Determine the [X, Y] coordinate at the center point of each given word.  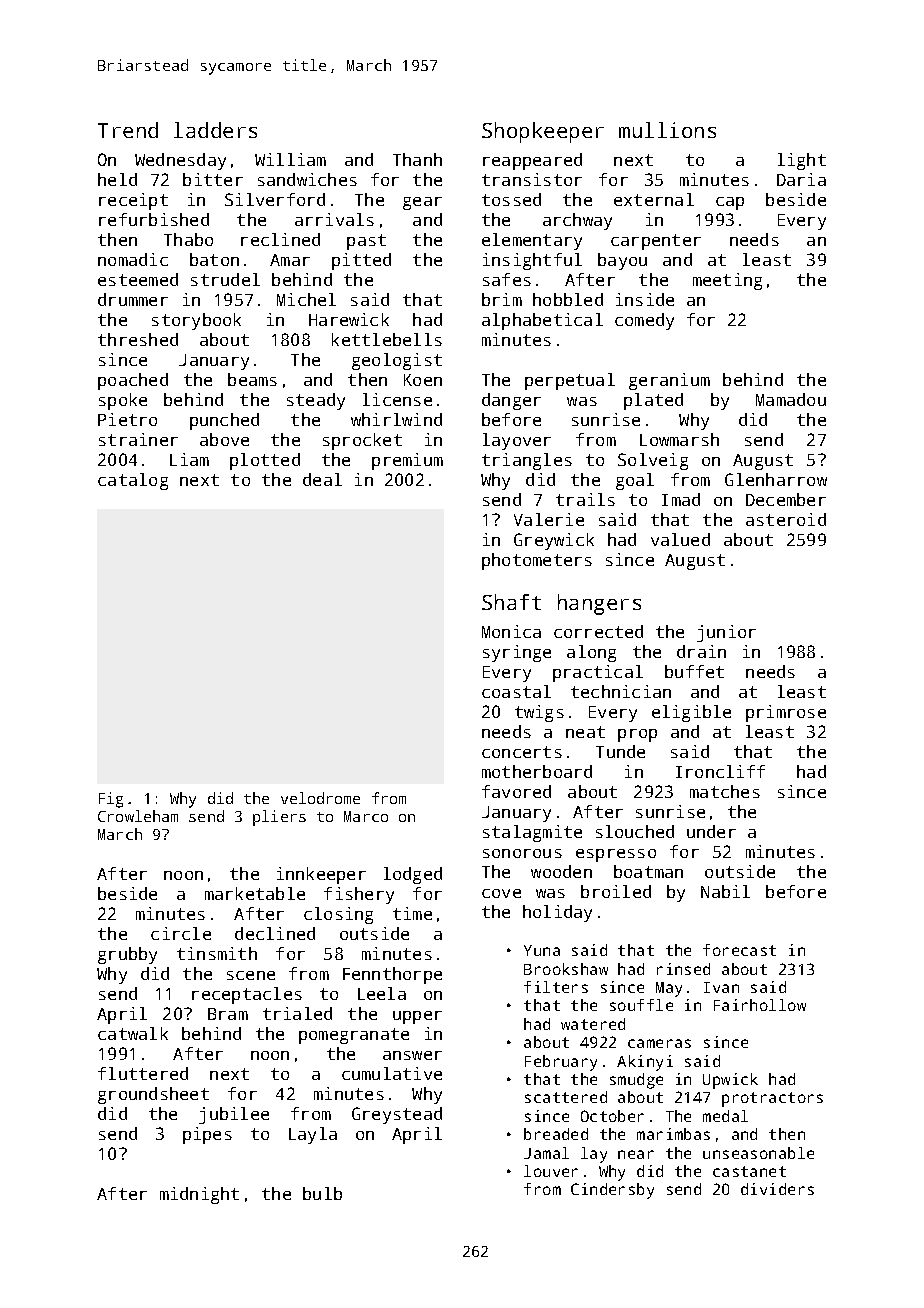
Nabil [725, 891]
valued [680, 539]
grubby [127, 955]
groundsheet [153, 1095]
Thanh [417, 159]
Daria [801, 179]
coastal [516, 691]
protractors [772, 1099]
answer [412, 1055]
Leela [382, 993]
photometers [537, 561]
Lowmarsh [679, 439]
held [117, 179]
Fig [111, 800]
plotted [265, 461]
